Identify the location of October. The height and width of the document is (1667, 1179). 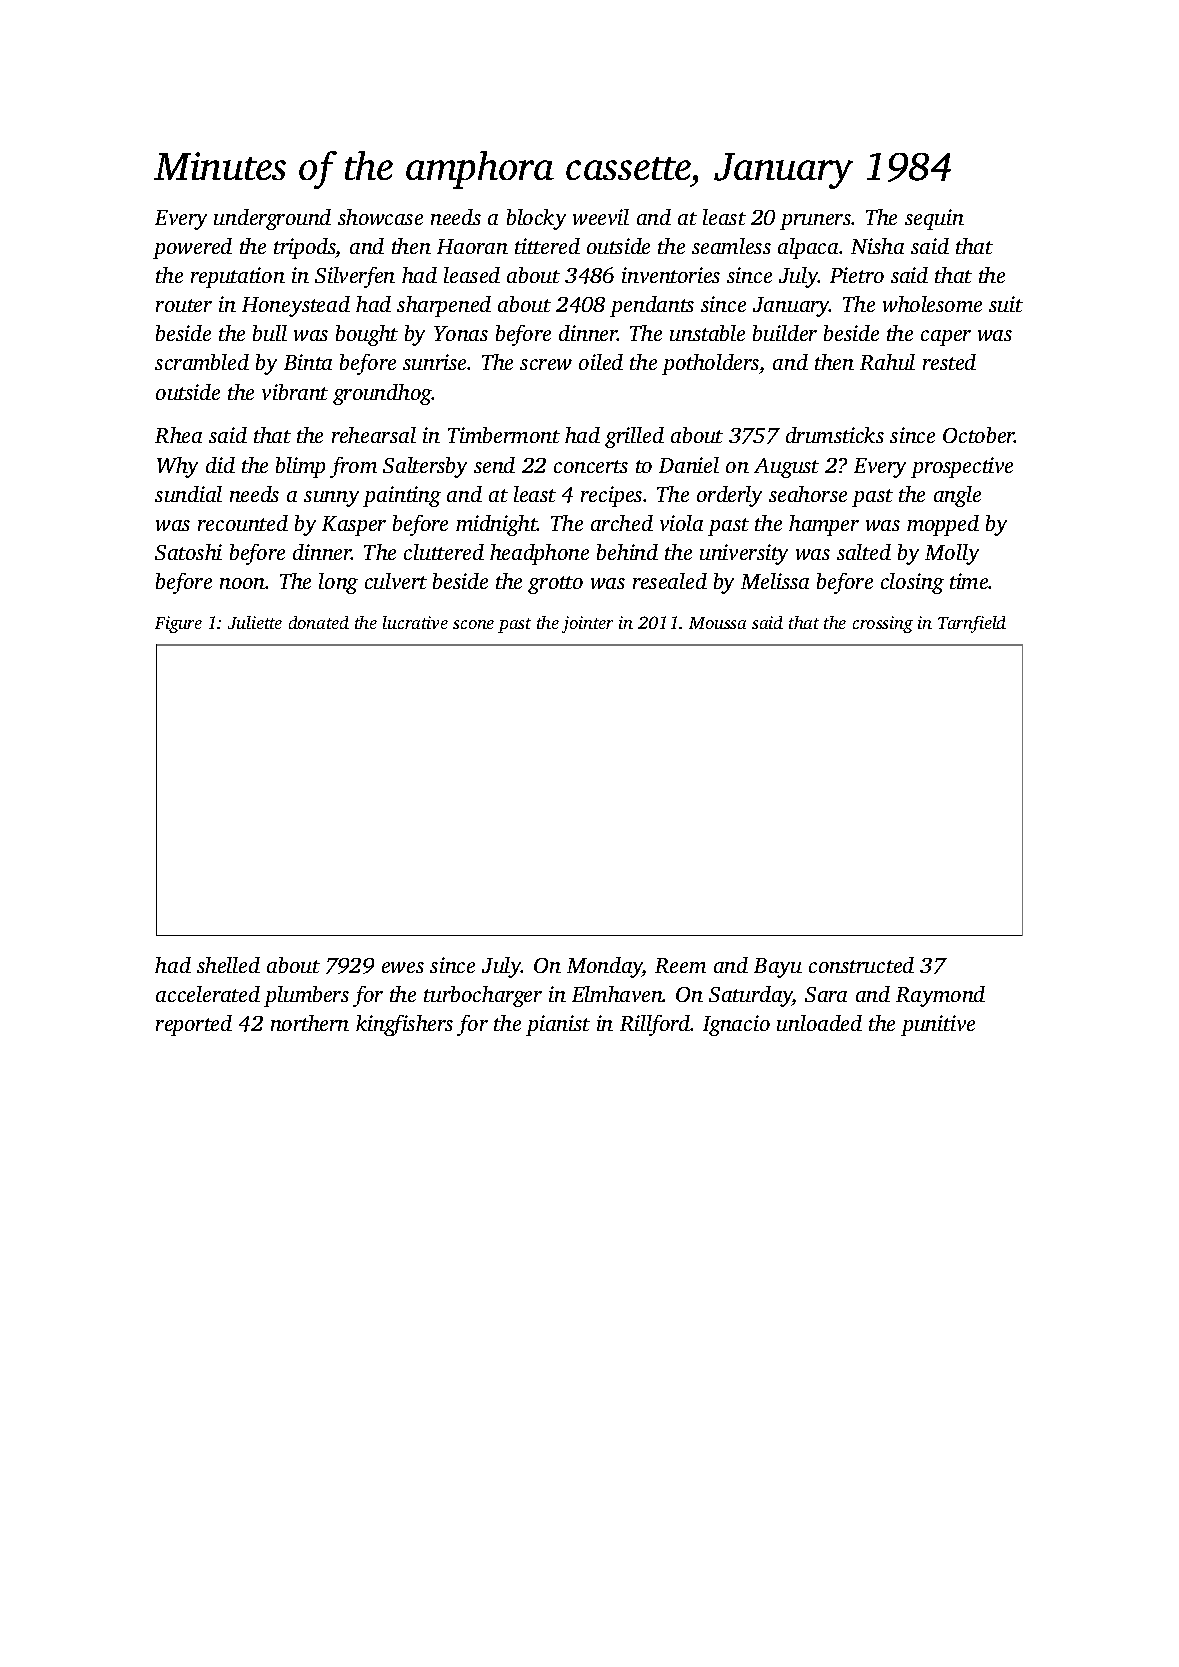
(979, 435).
